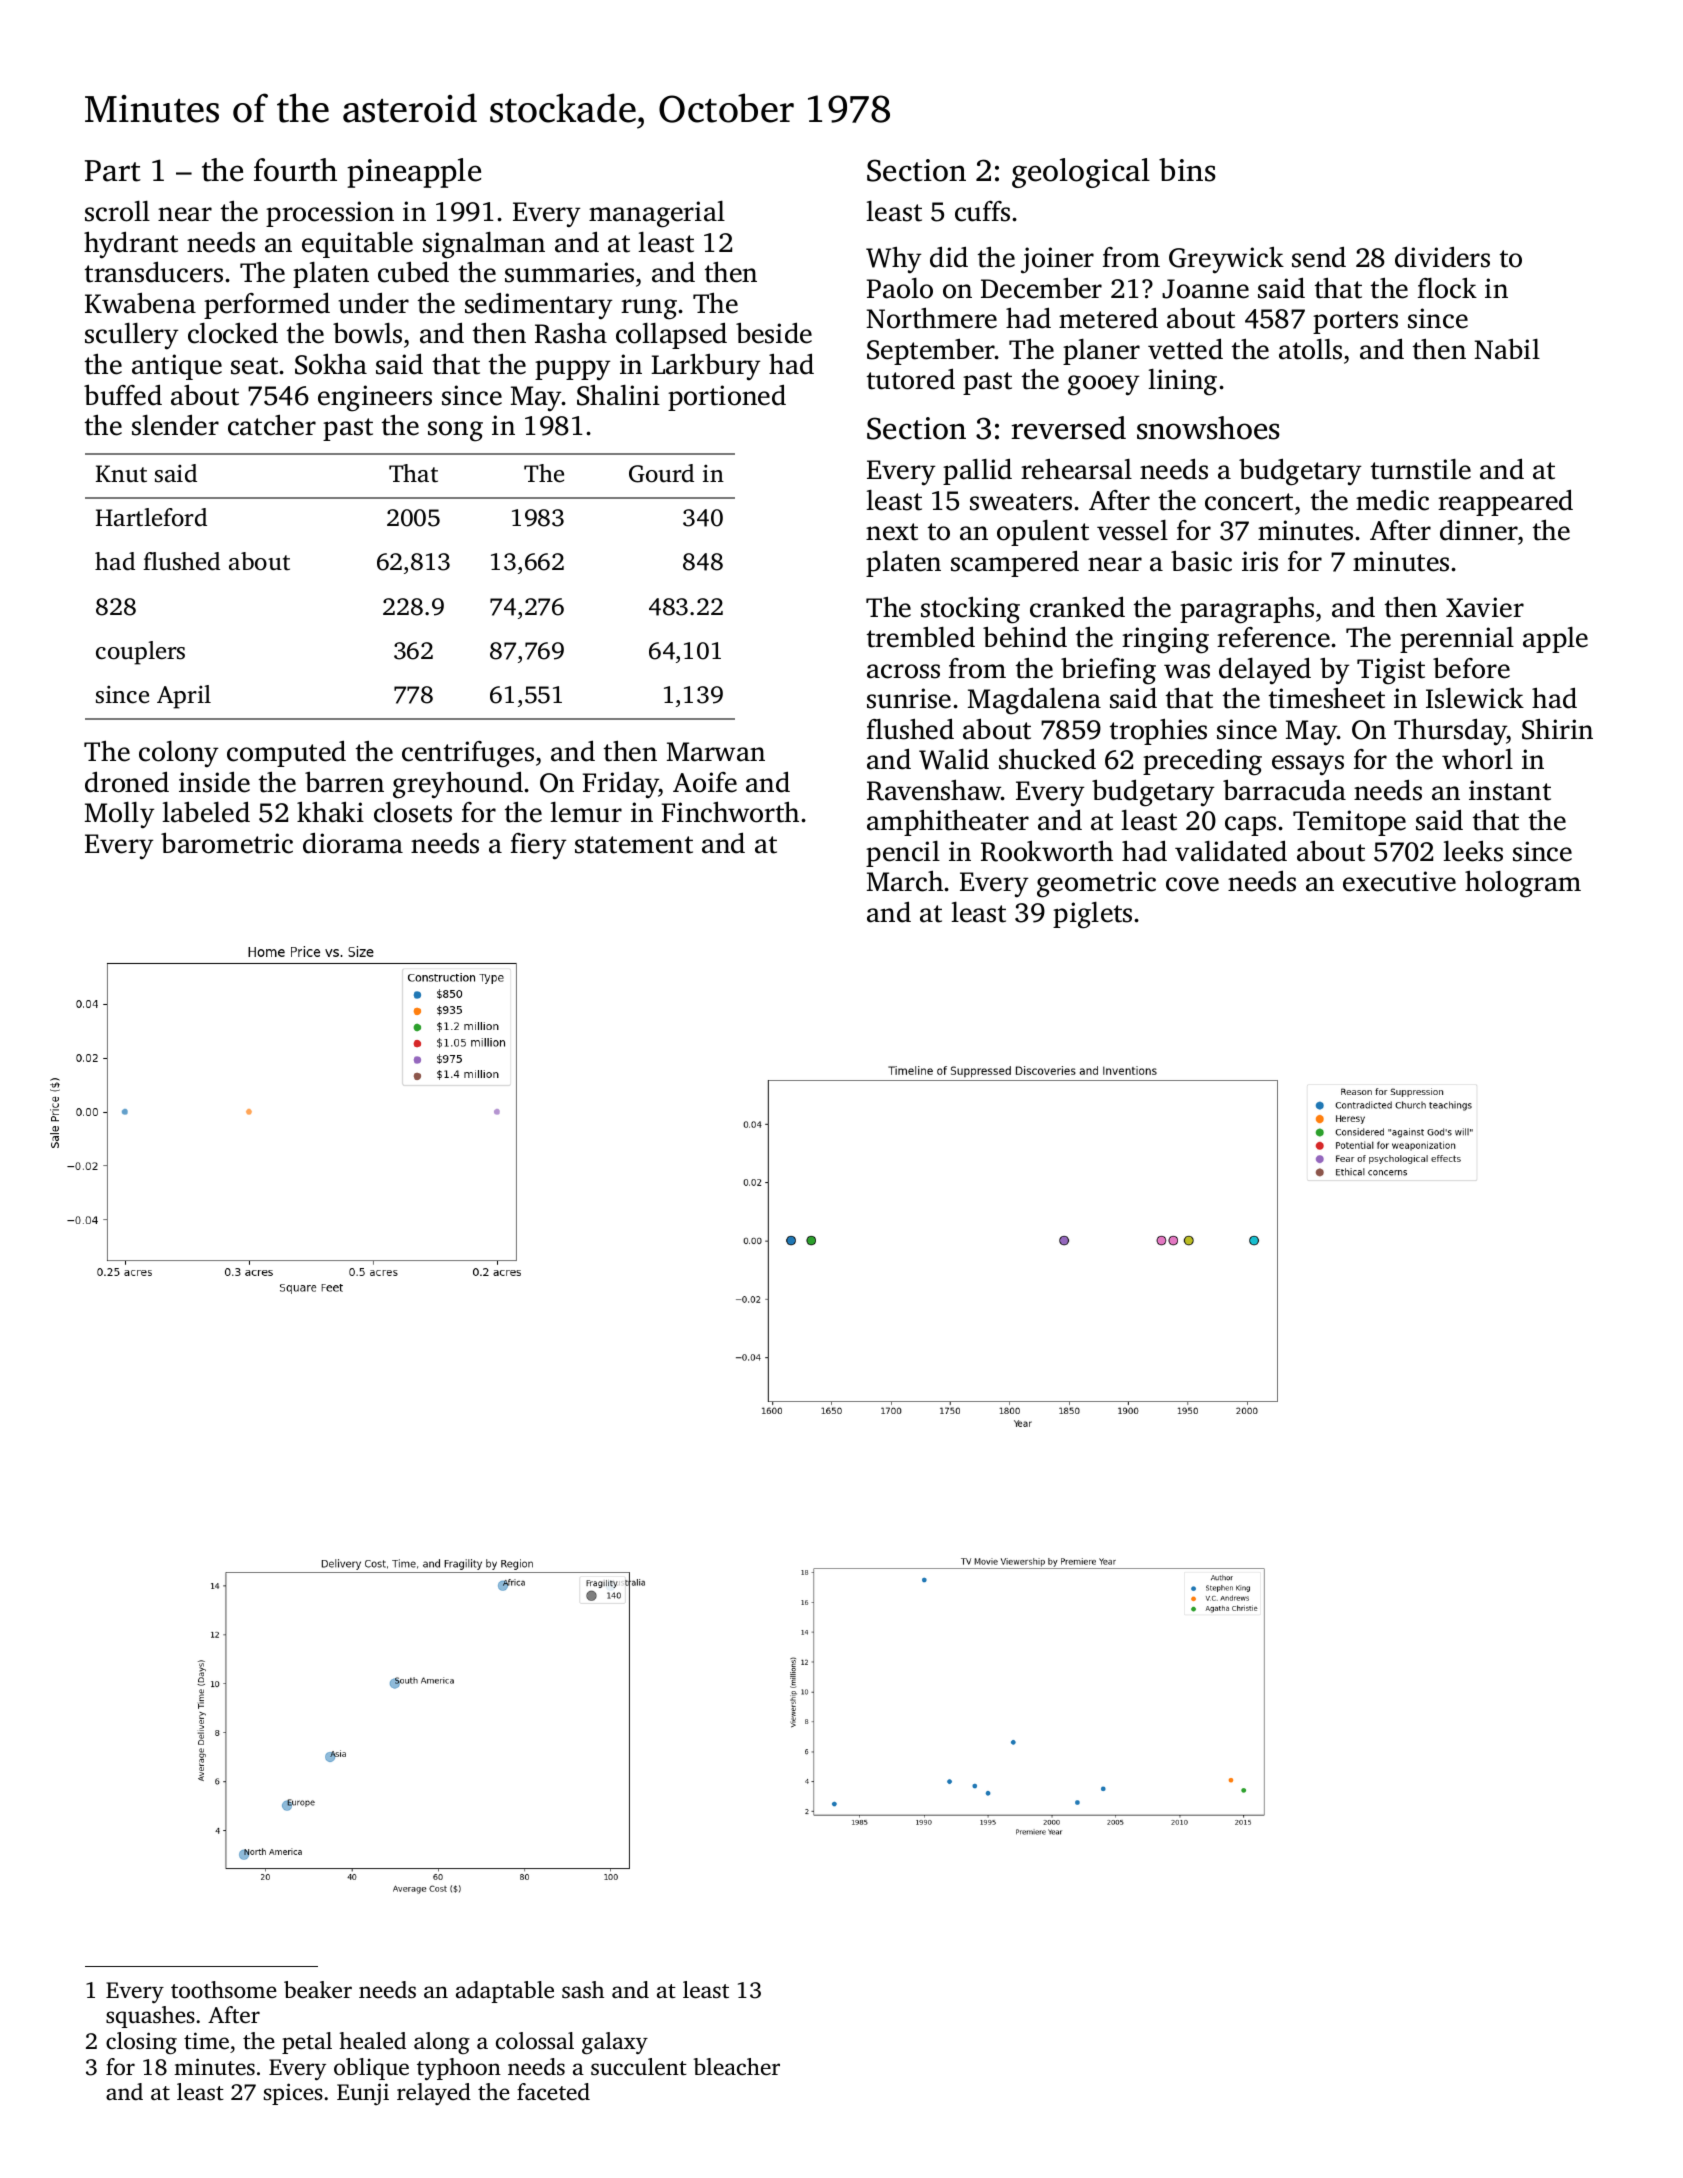 The height and width of the screenshot is (2178, 1683). I want to click on piglets, so click(1092, 915).
